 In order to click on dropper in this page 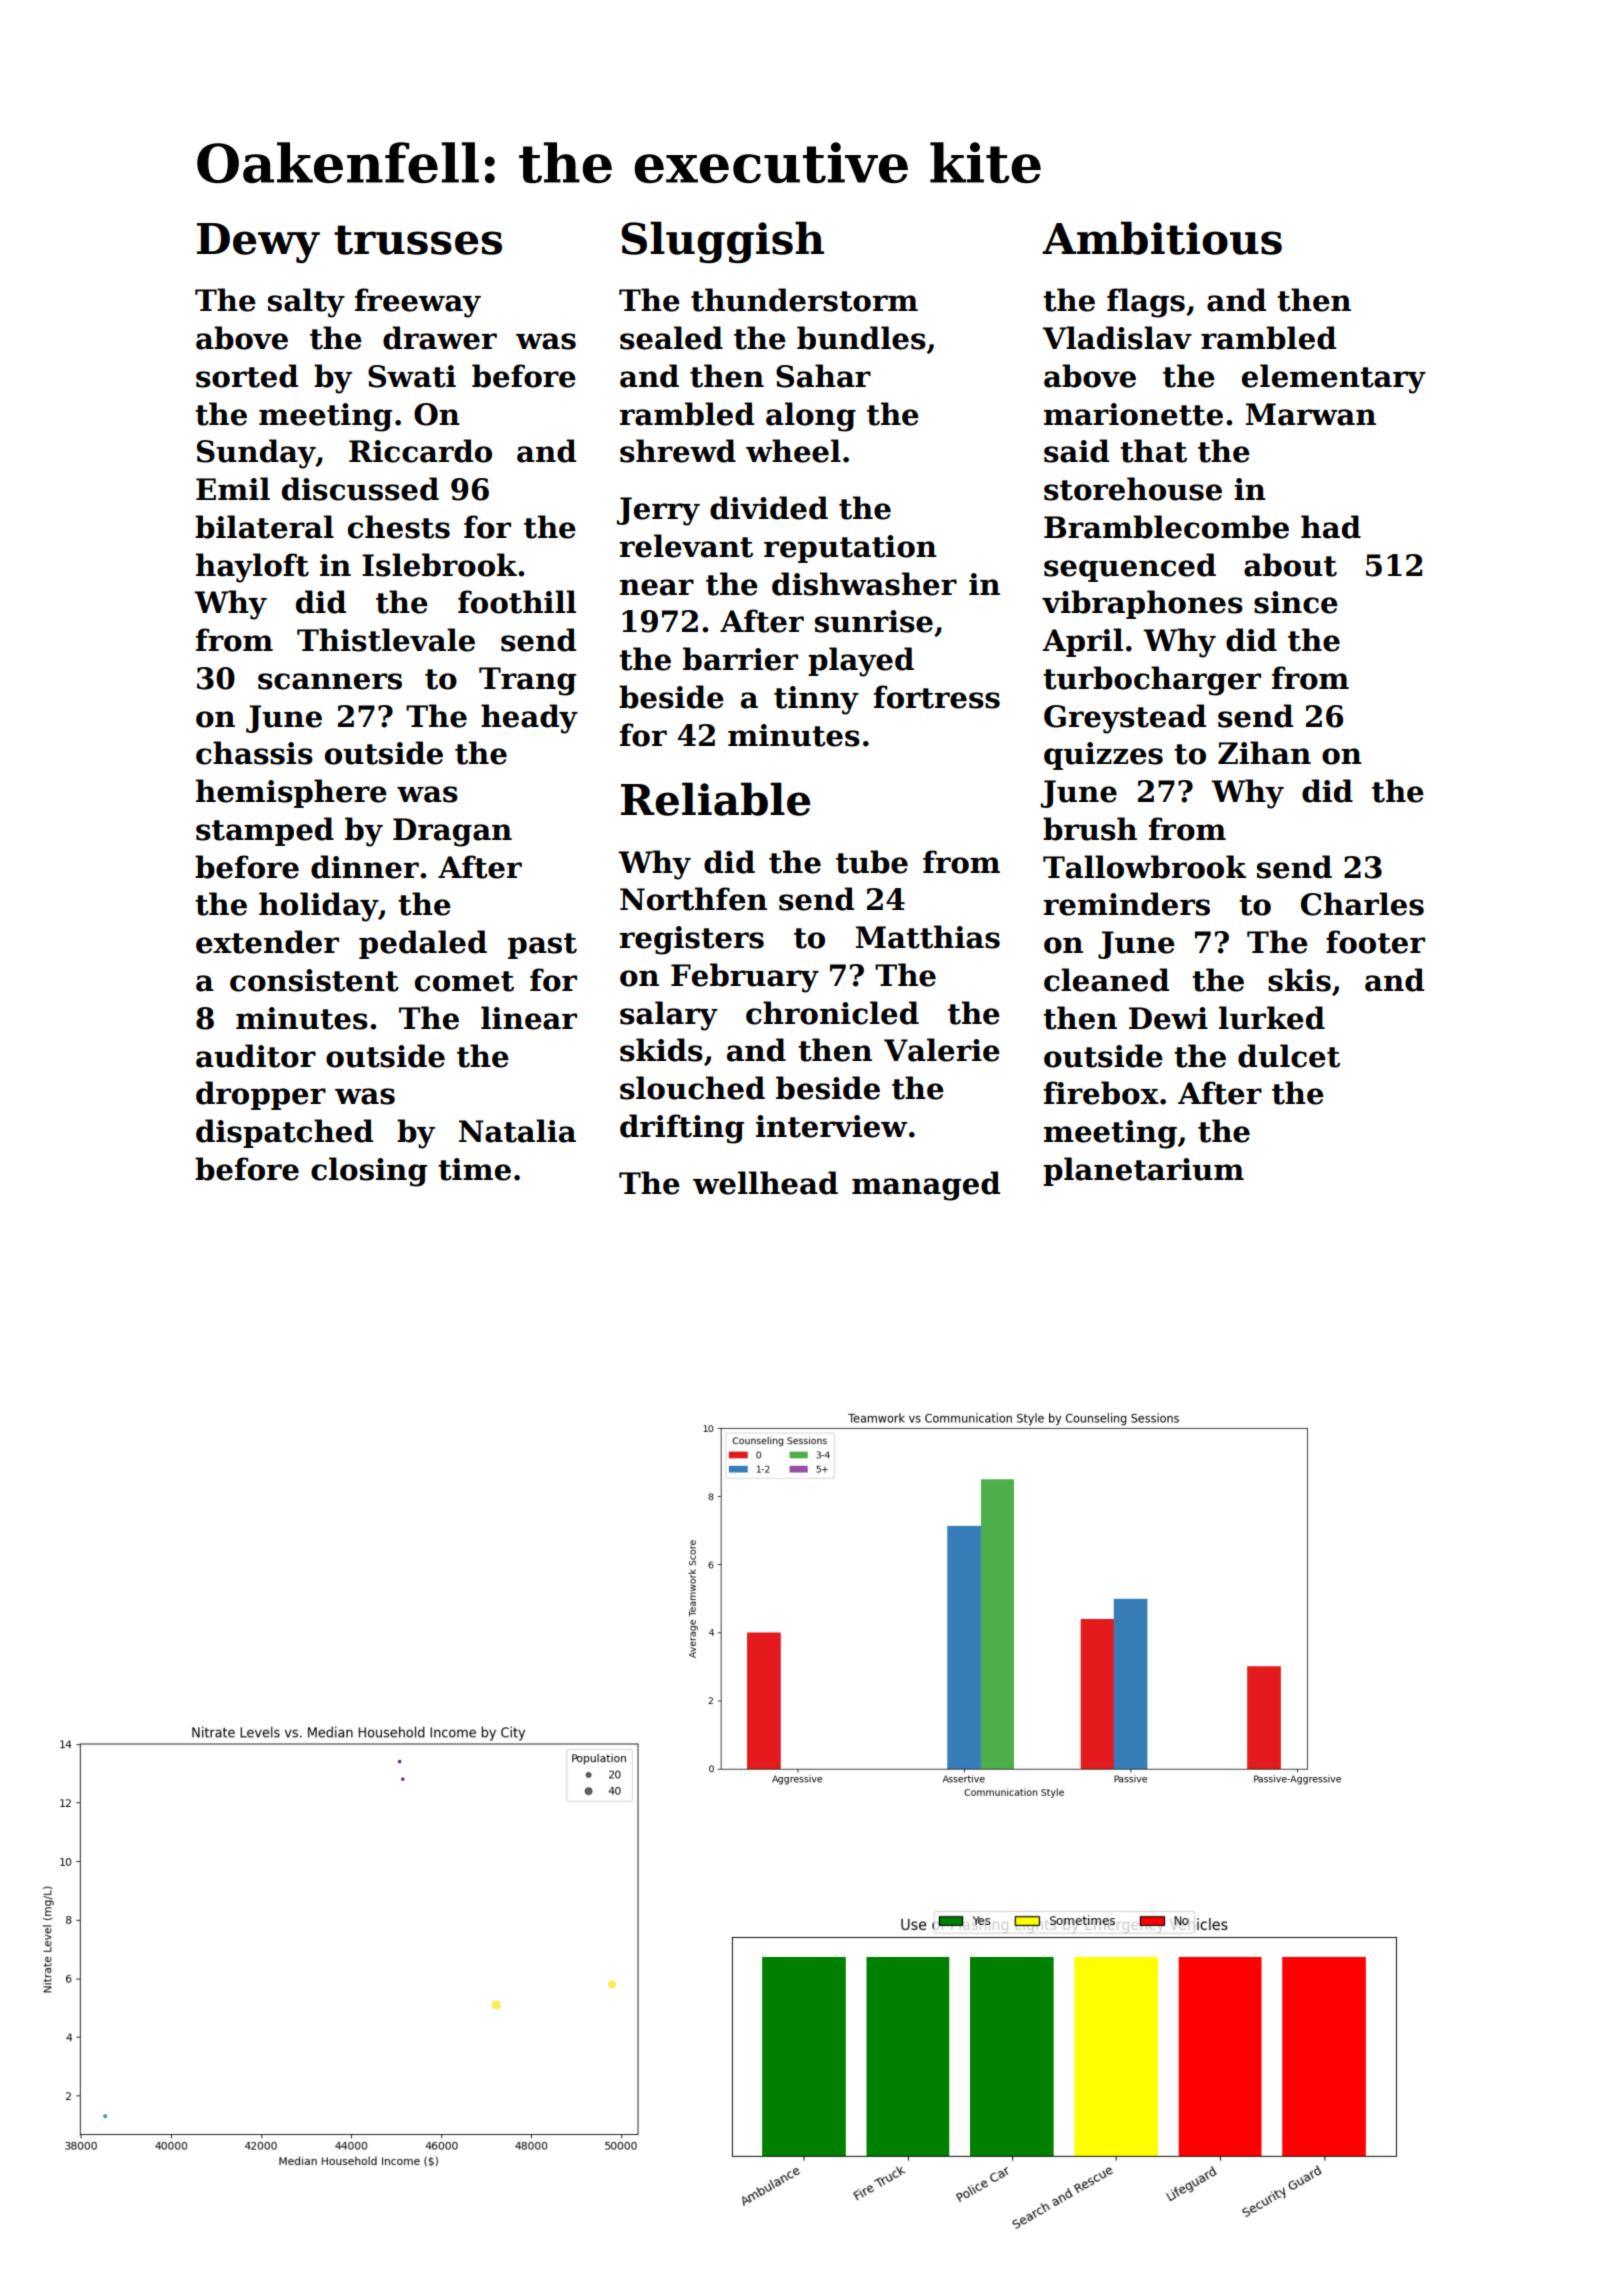, I will do `click(261, 1095)`.
